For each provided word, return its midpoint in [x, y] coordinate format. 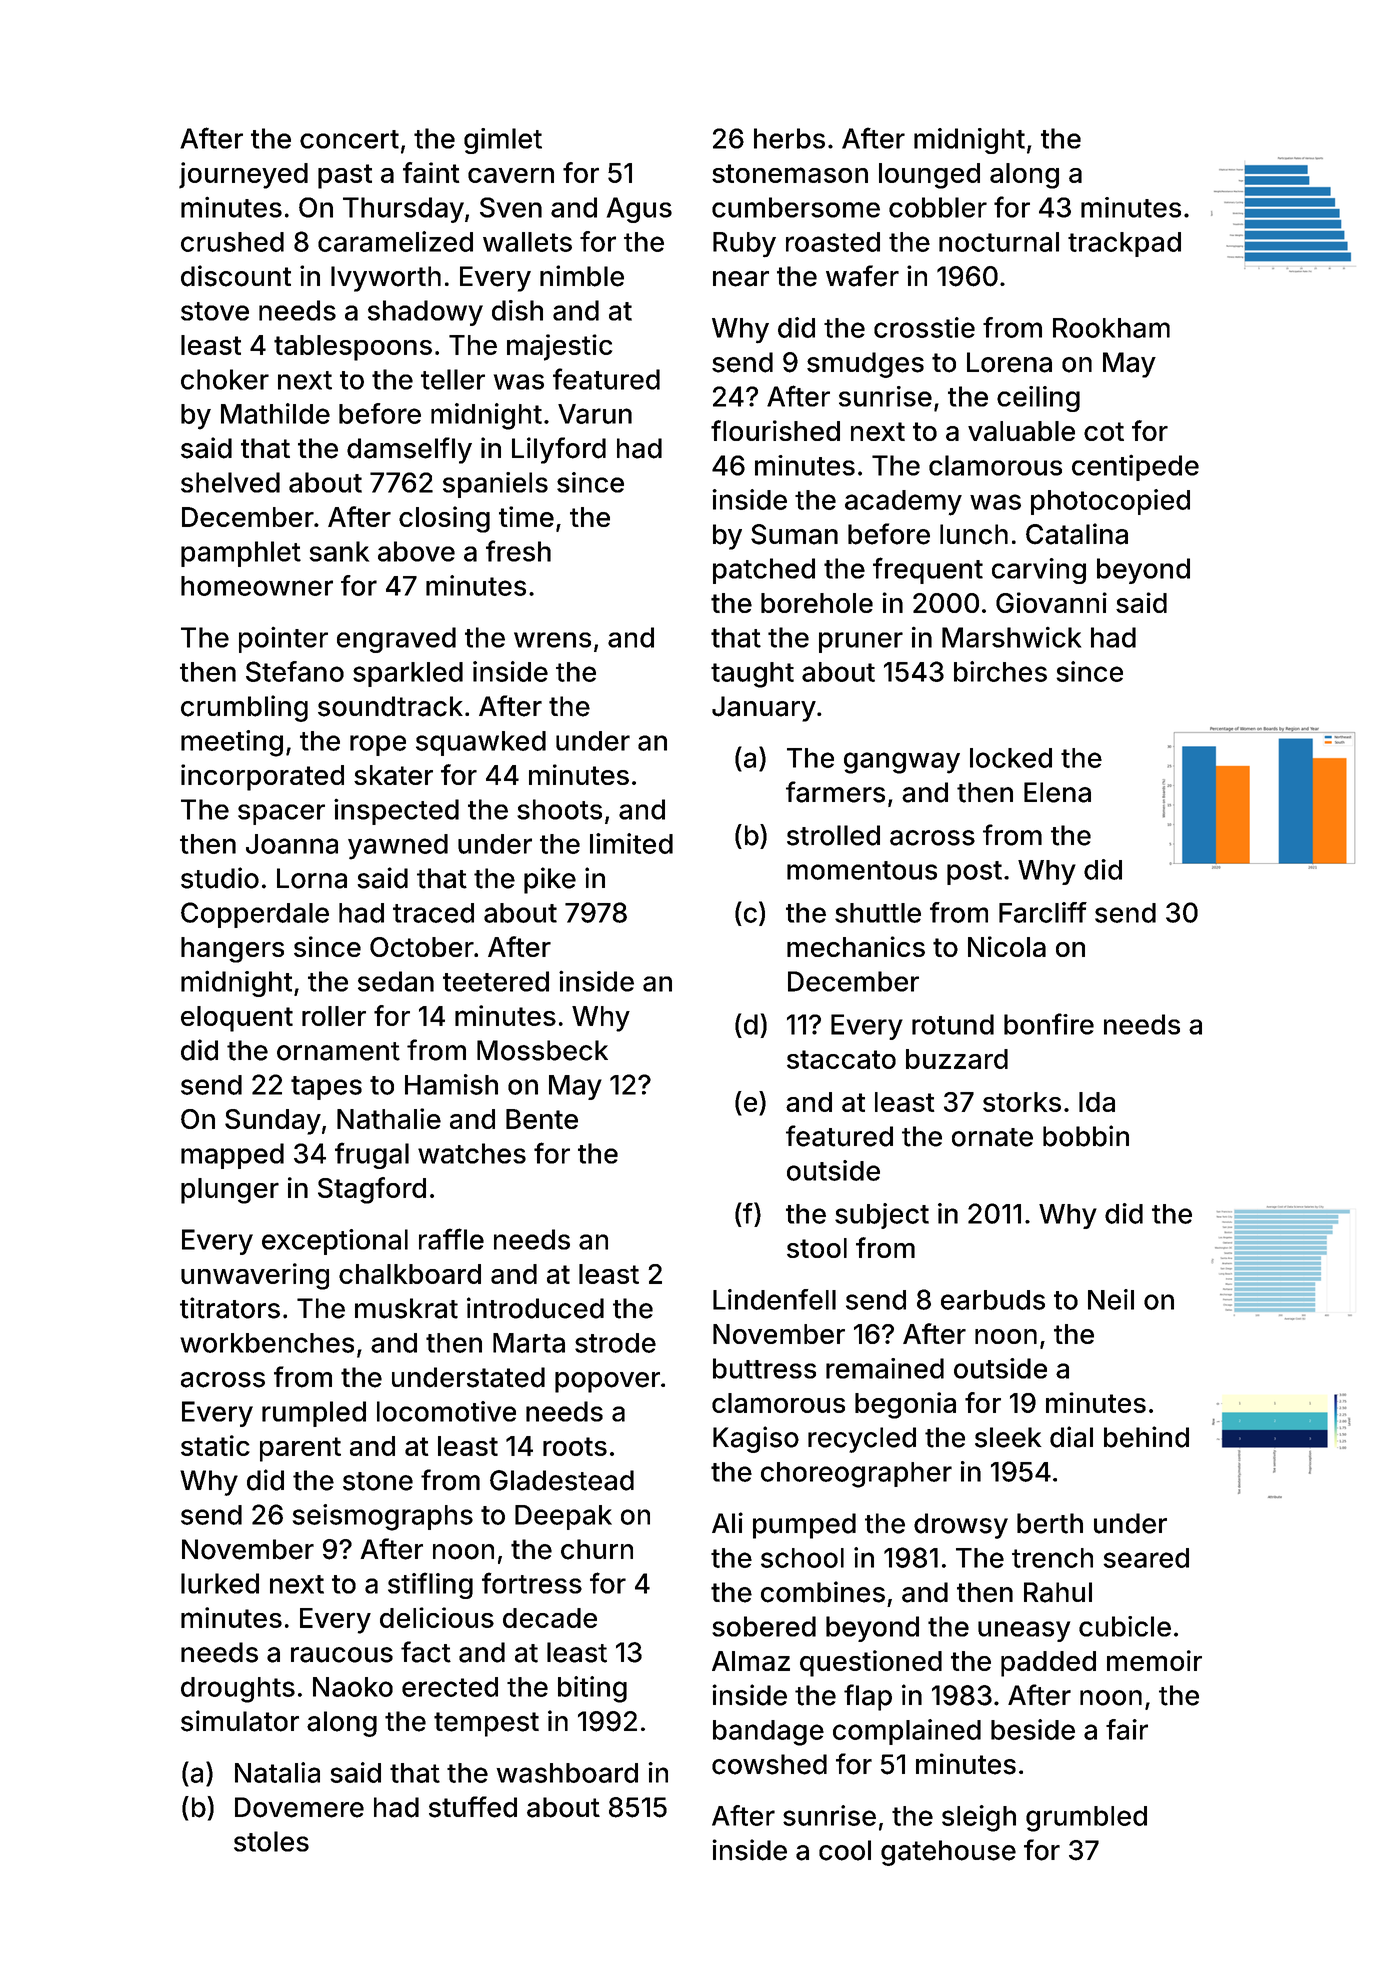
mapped [232, 1156]
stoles [271, 1841]
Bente [542, 1119]
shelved [230, 482]
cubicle [1125, 1626]
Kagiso [756, 1439]
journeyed [243, 175]
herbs [789, 138]
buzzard [957, 1059]
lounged [929, 176]
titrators [230, 1308]
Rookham [1111, 328]
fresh [518, 551]
